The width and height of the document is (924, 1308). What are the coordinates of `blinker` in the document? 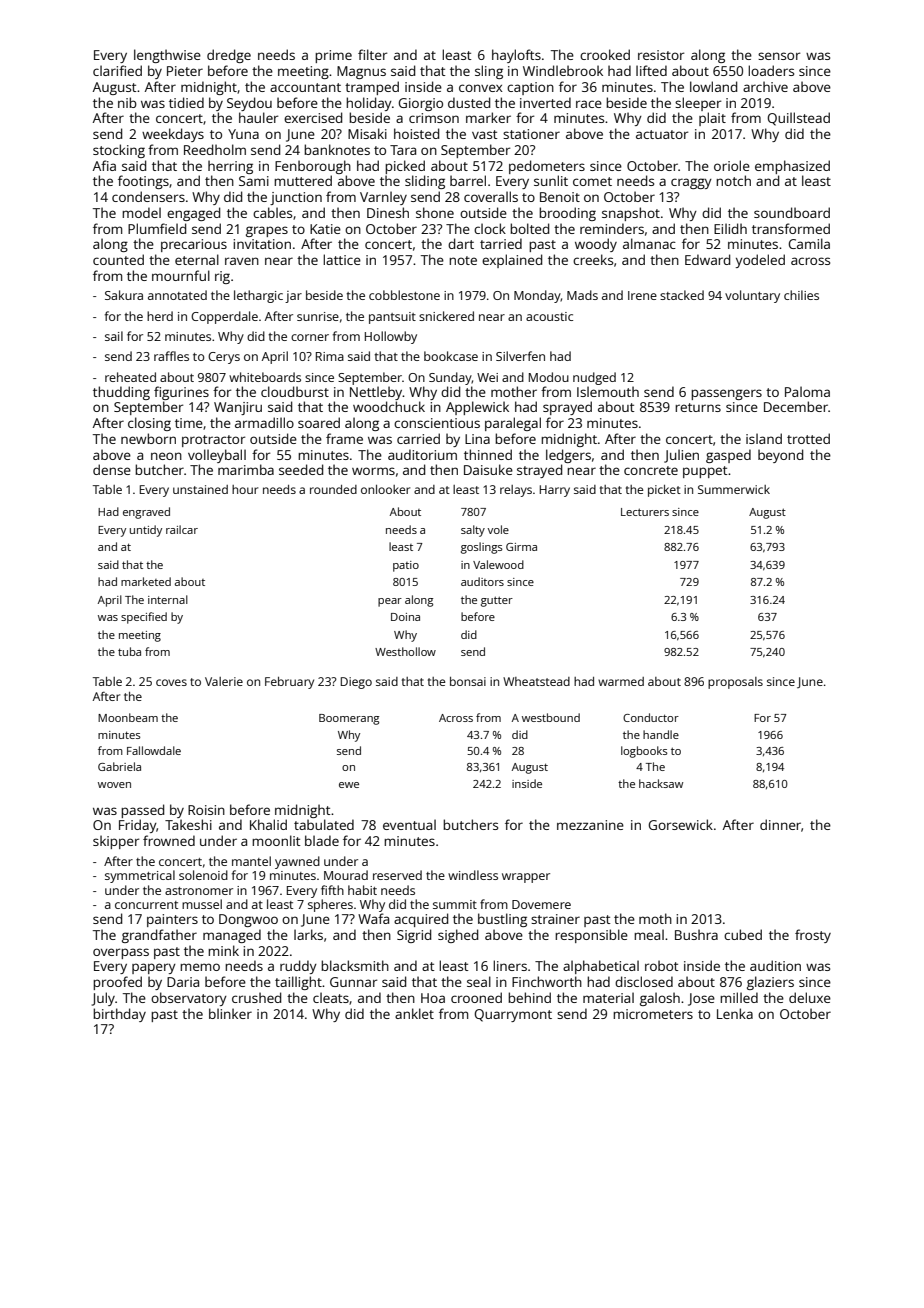 It's located at (230, 1013).
